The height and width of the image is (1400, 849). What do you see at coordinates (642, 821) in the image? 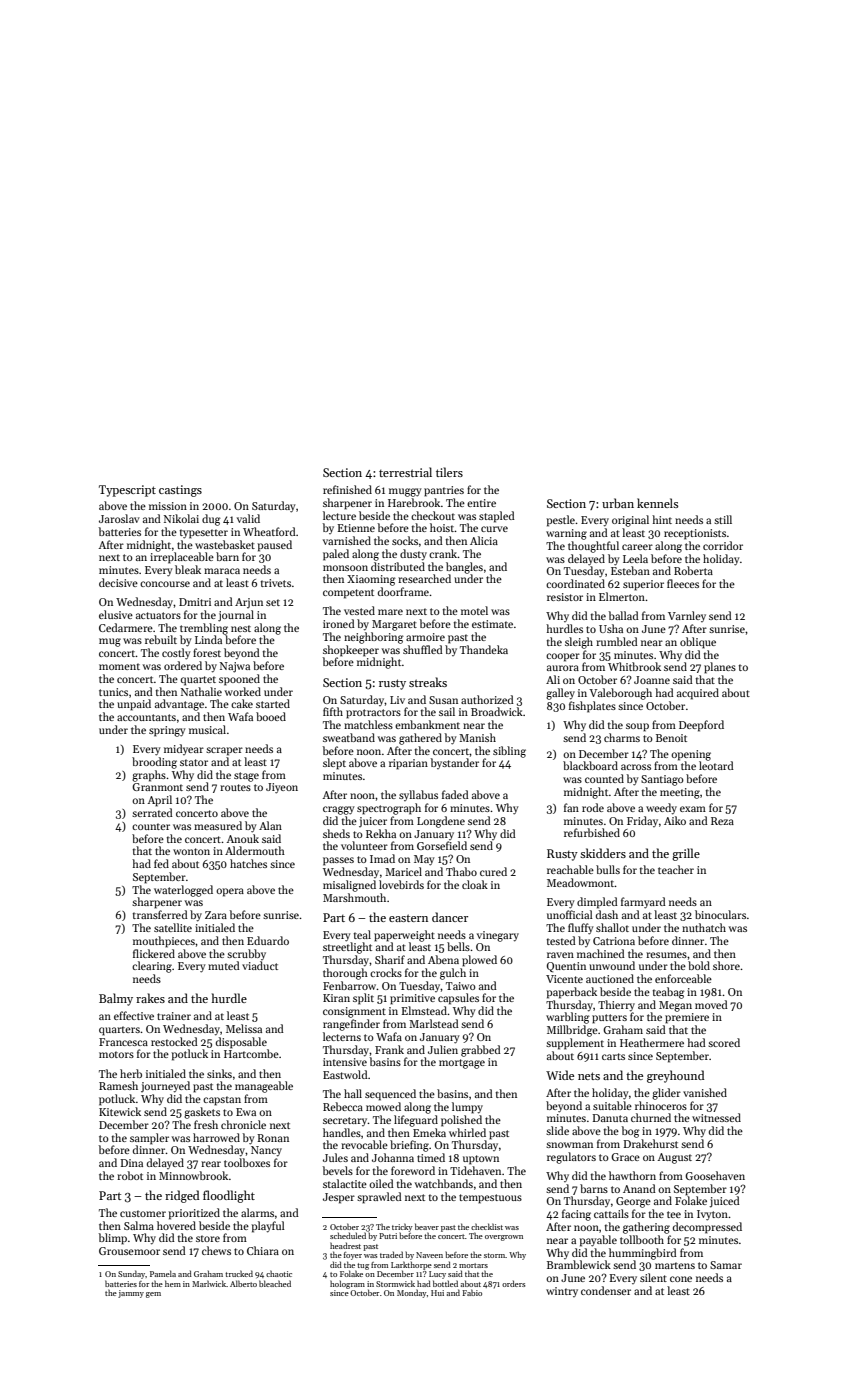
I see `Friday` at bounding box center [642, 821].
